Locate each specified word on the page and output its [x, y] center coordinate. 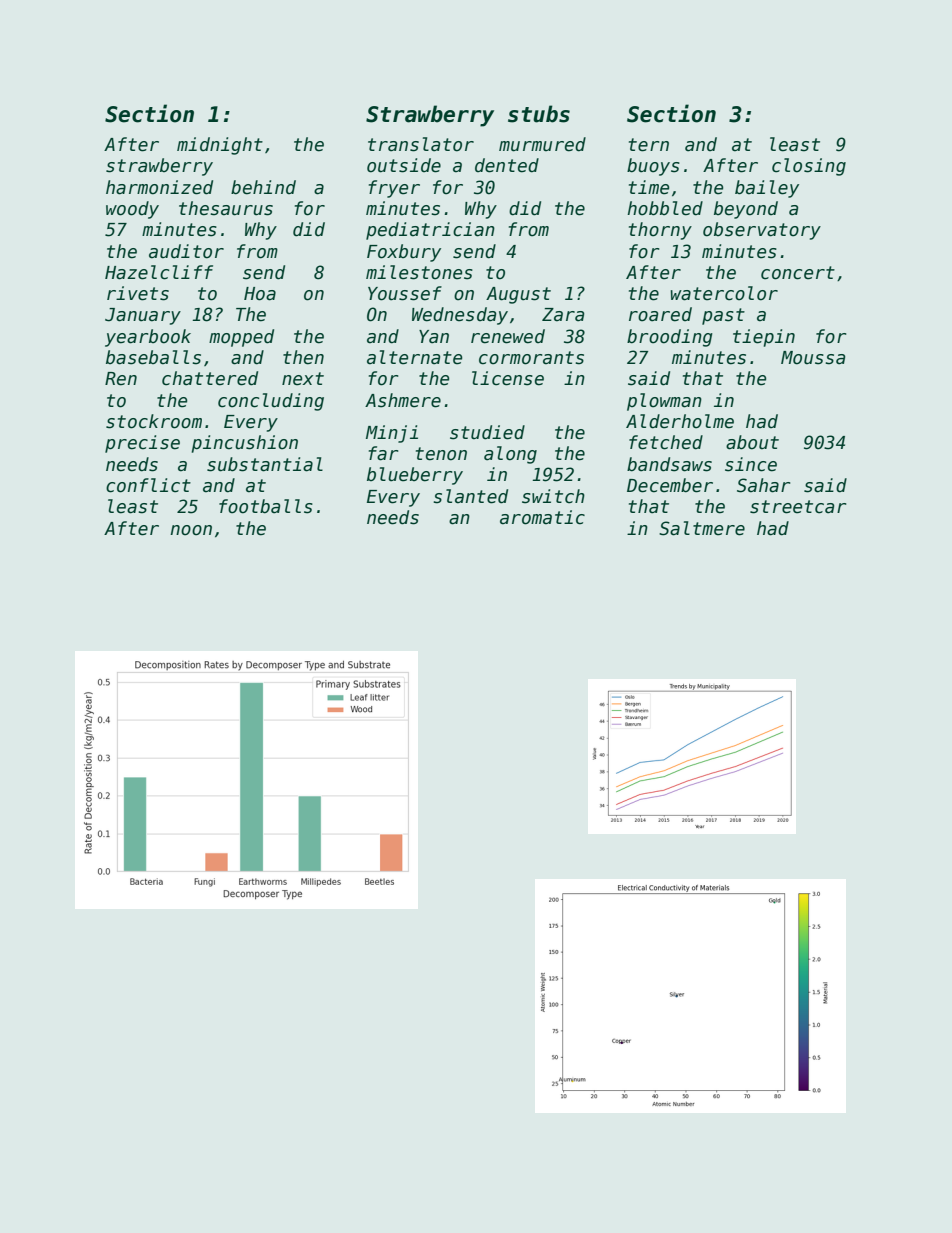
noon [191, 530]
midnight [220, 146]
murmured [542, 144]
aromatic [542, 517]
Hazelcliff [159, 272]
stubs [539, 114]
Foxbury [404, 253]
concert [798, 273]
